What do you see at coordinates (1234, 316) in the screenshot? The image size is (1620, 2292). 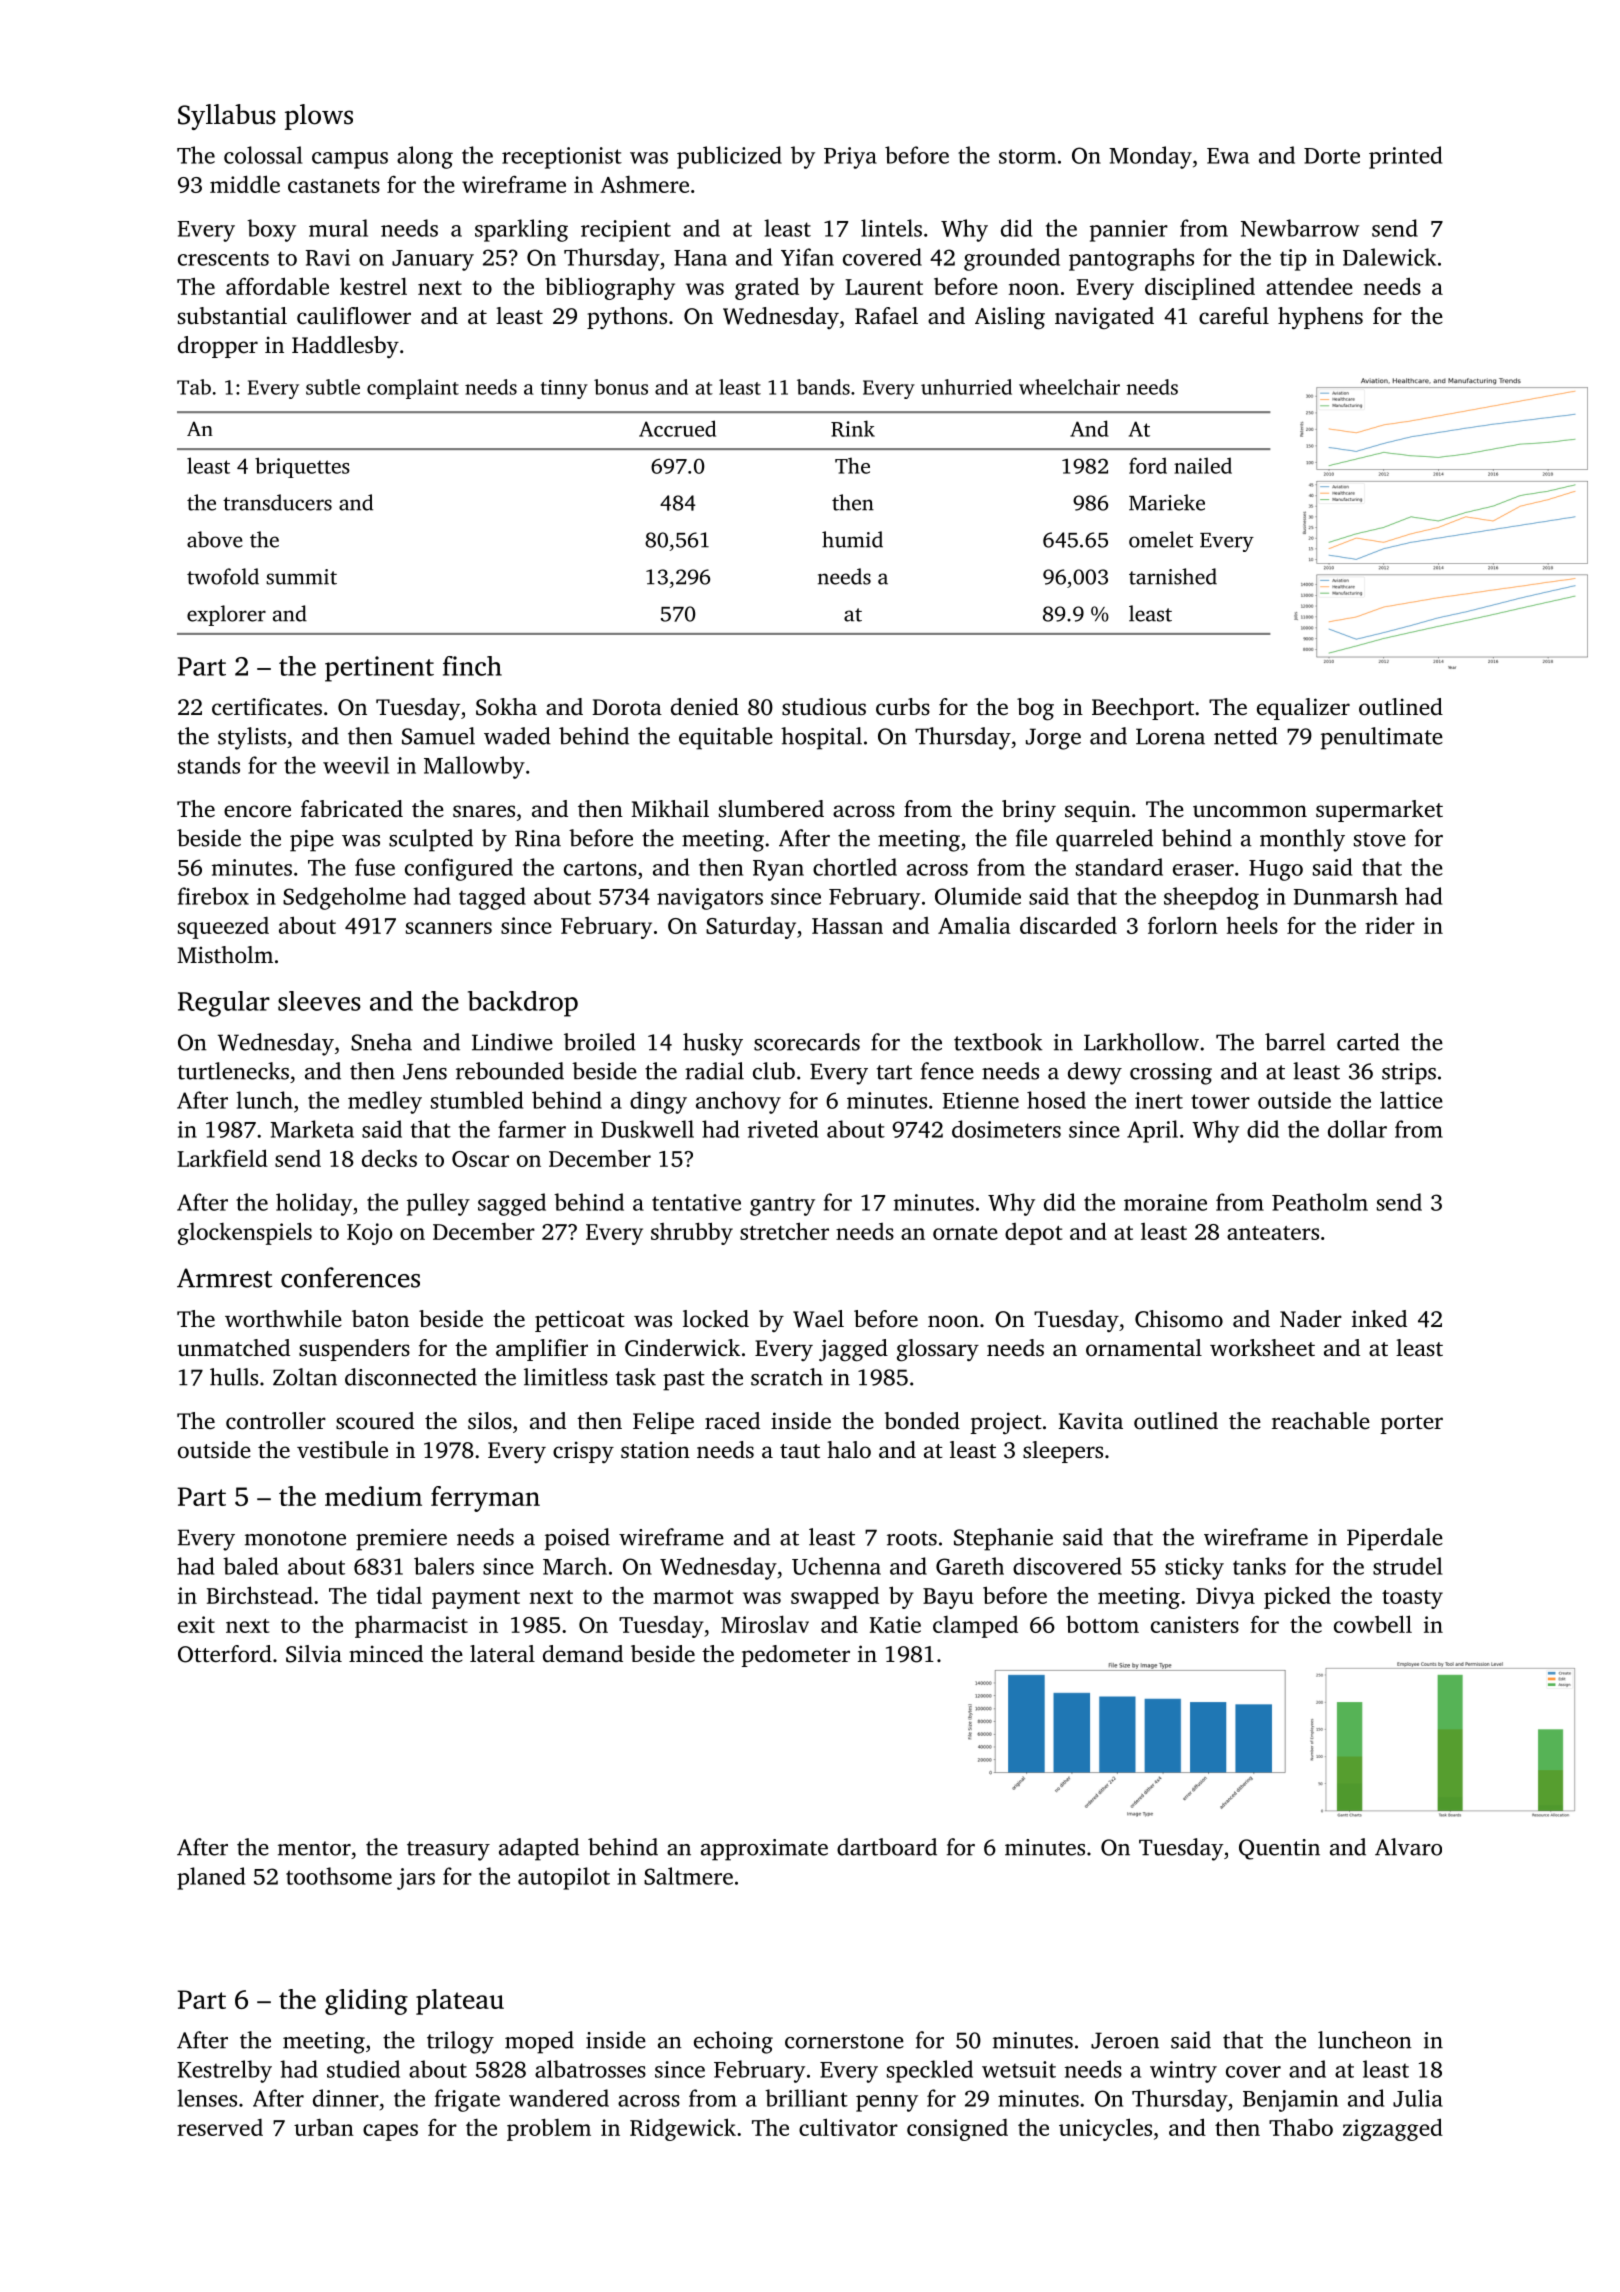 I see `careful` at bounding box center [1234, 316].
